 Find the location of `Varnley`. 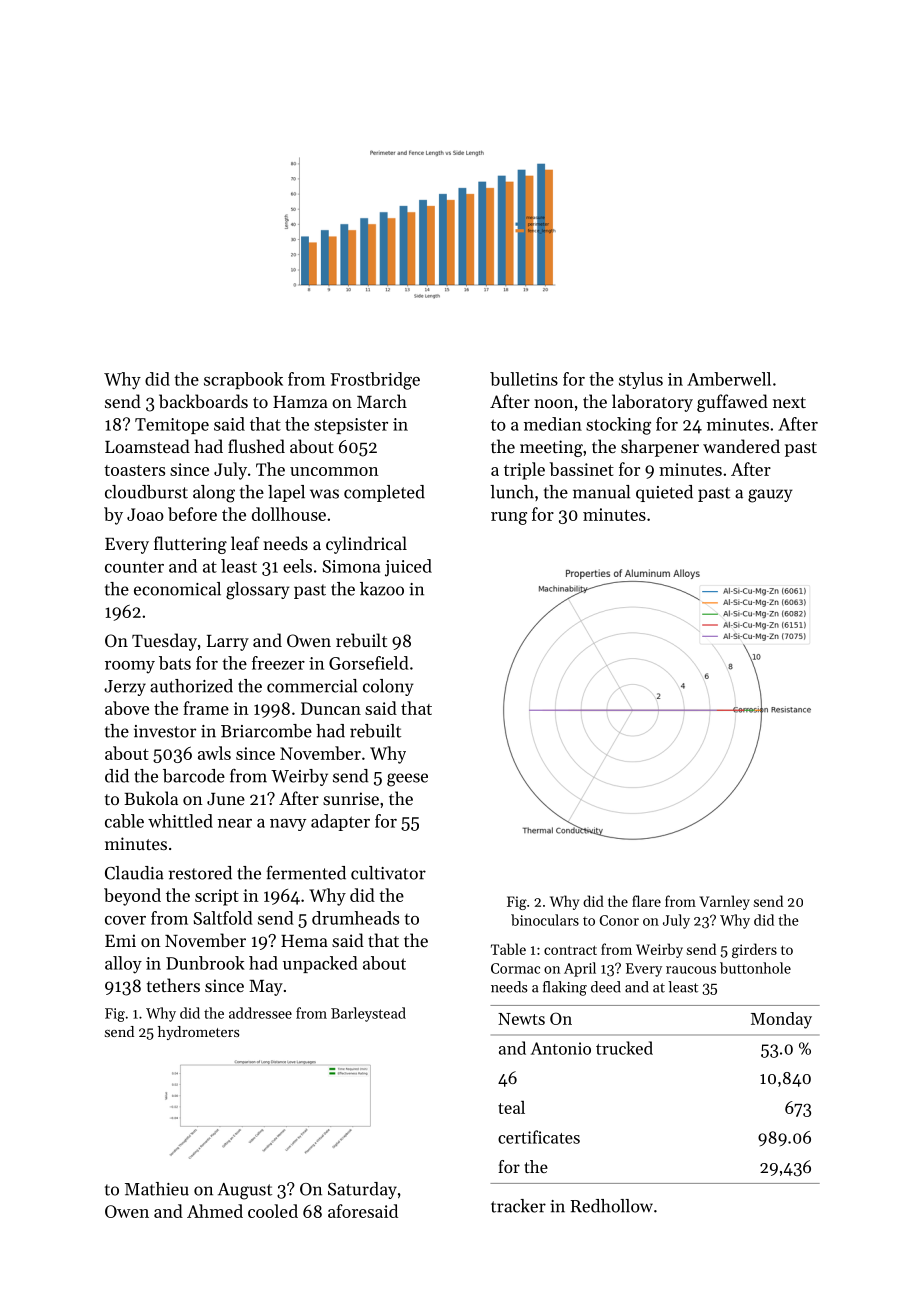

Varnley is located at coordinates (724, 902).
